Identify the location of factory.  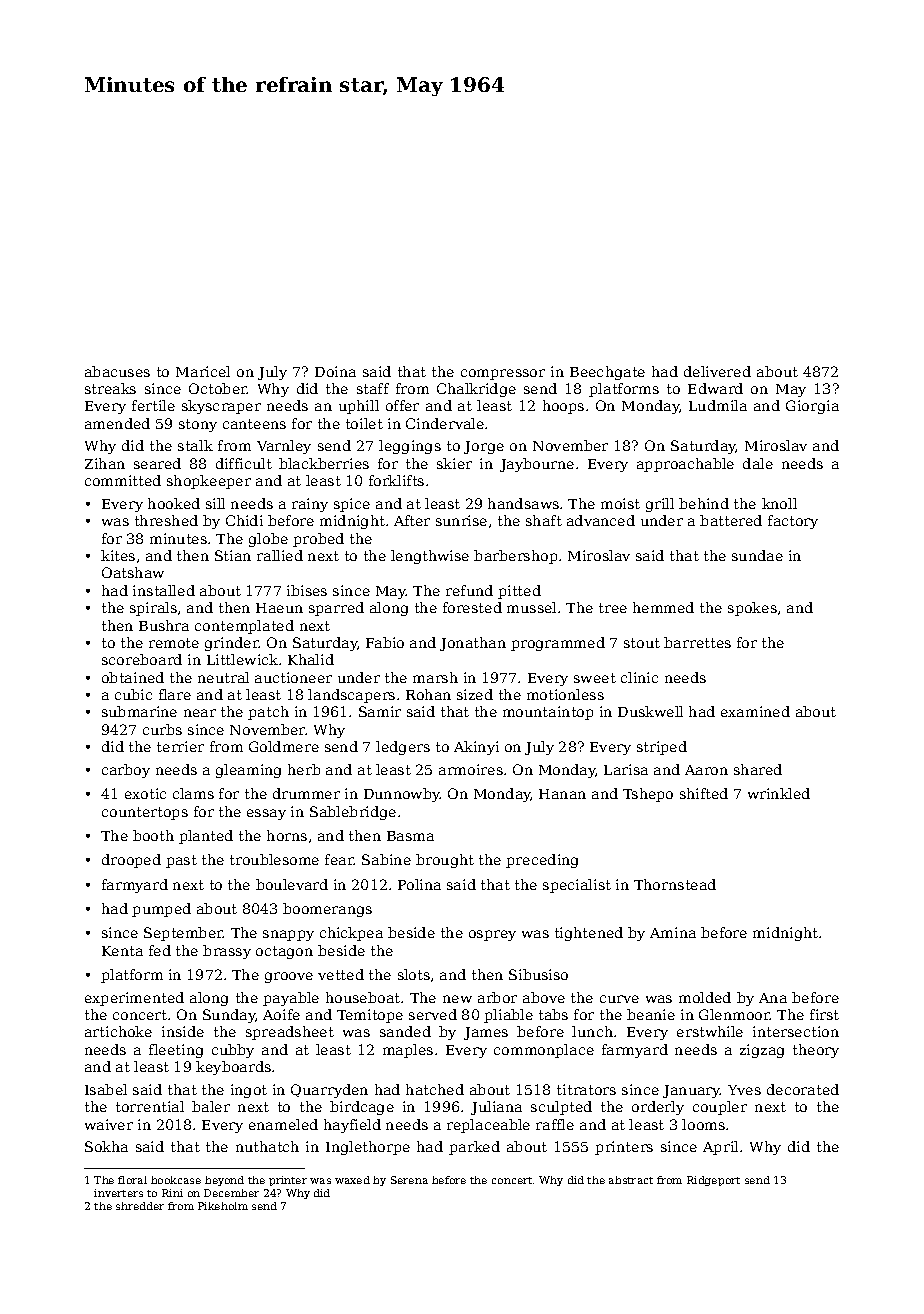
(793, 522).
